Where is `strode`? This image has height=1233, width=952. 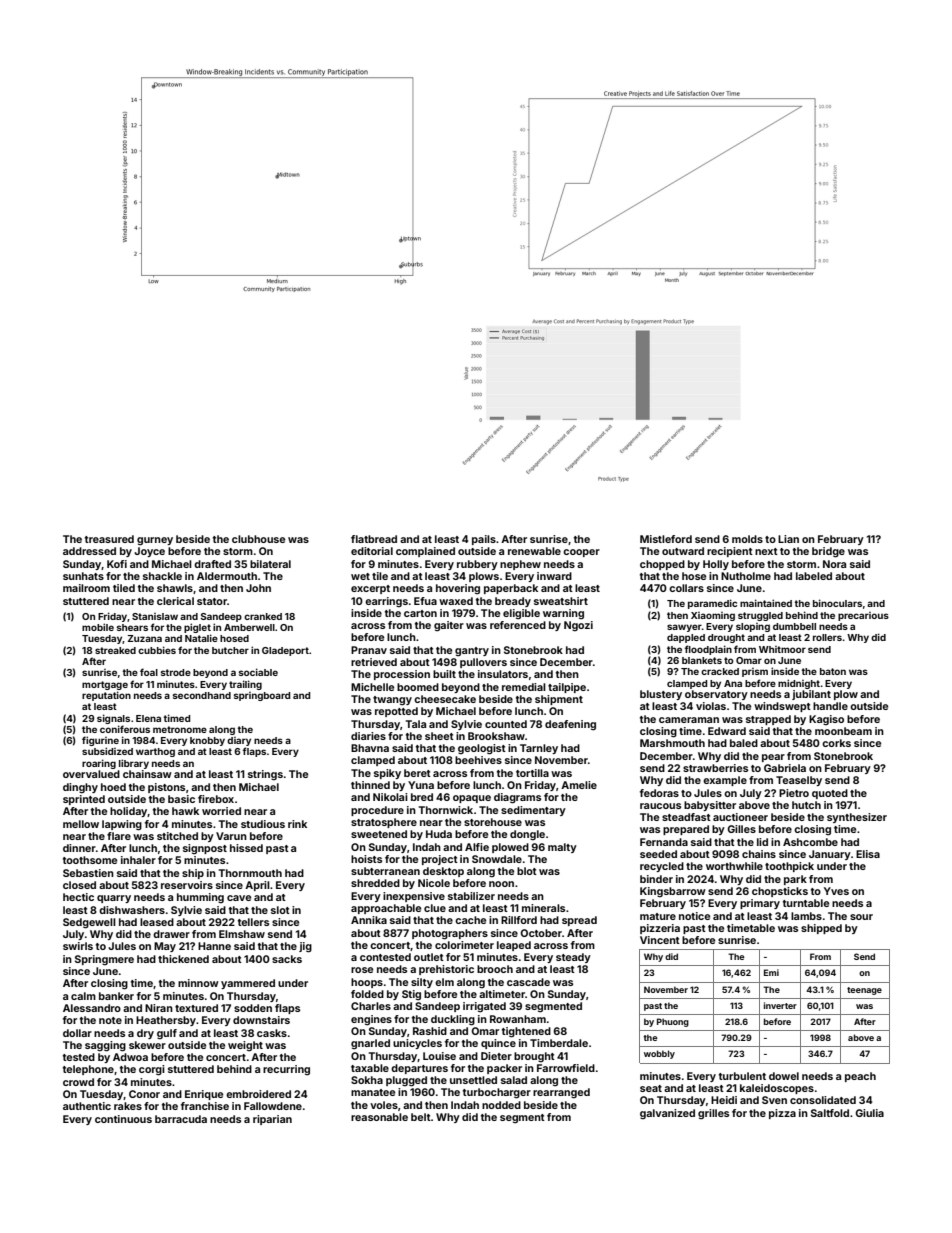
strode is located at coordinates (176, 672).
